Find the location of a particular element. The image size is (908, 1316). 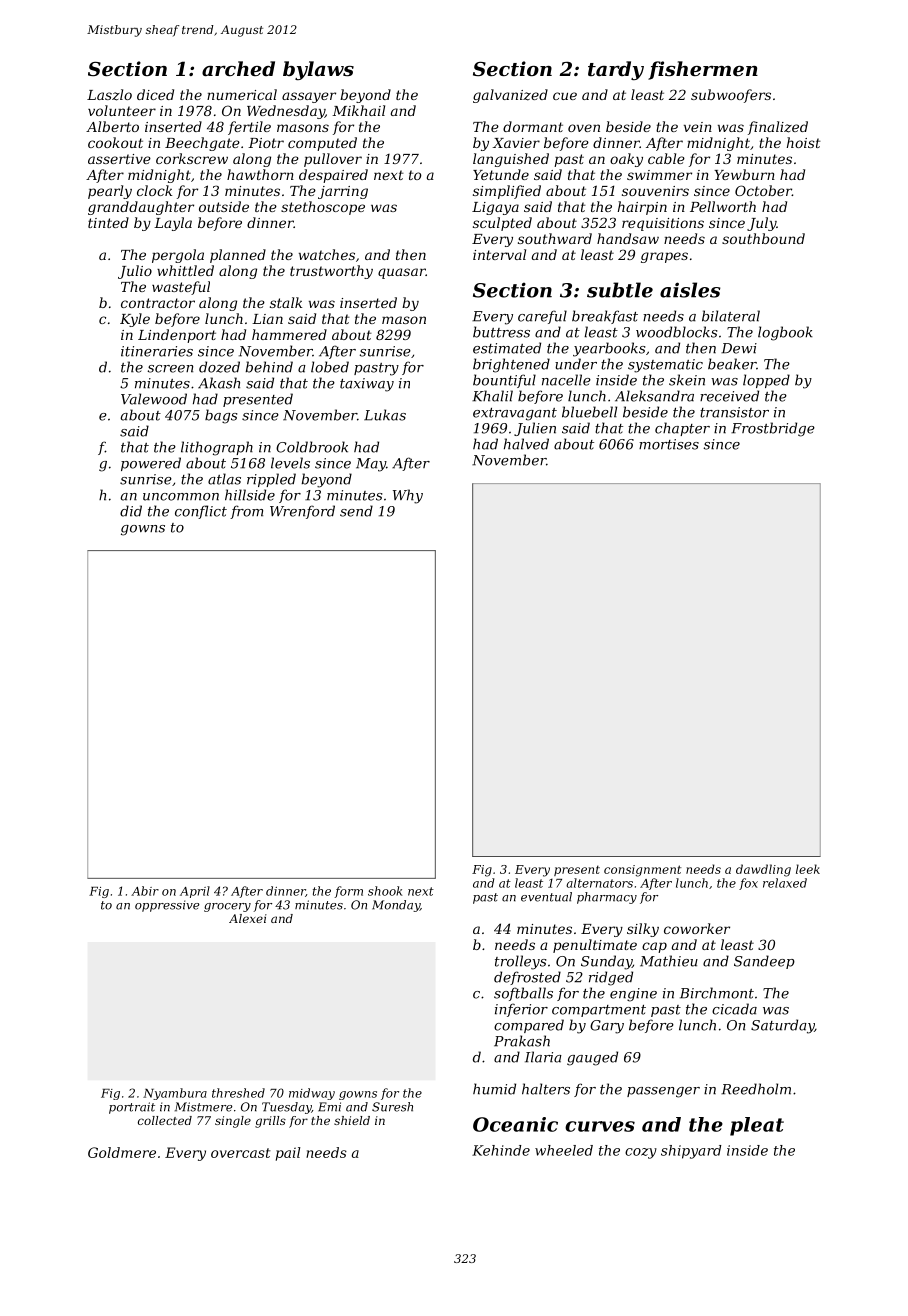

southbound is located at coordinates (763, 238).
